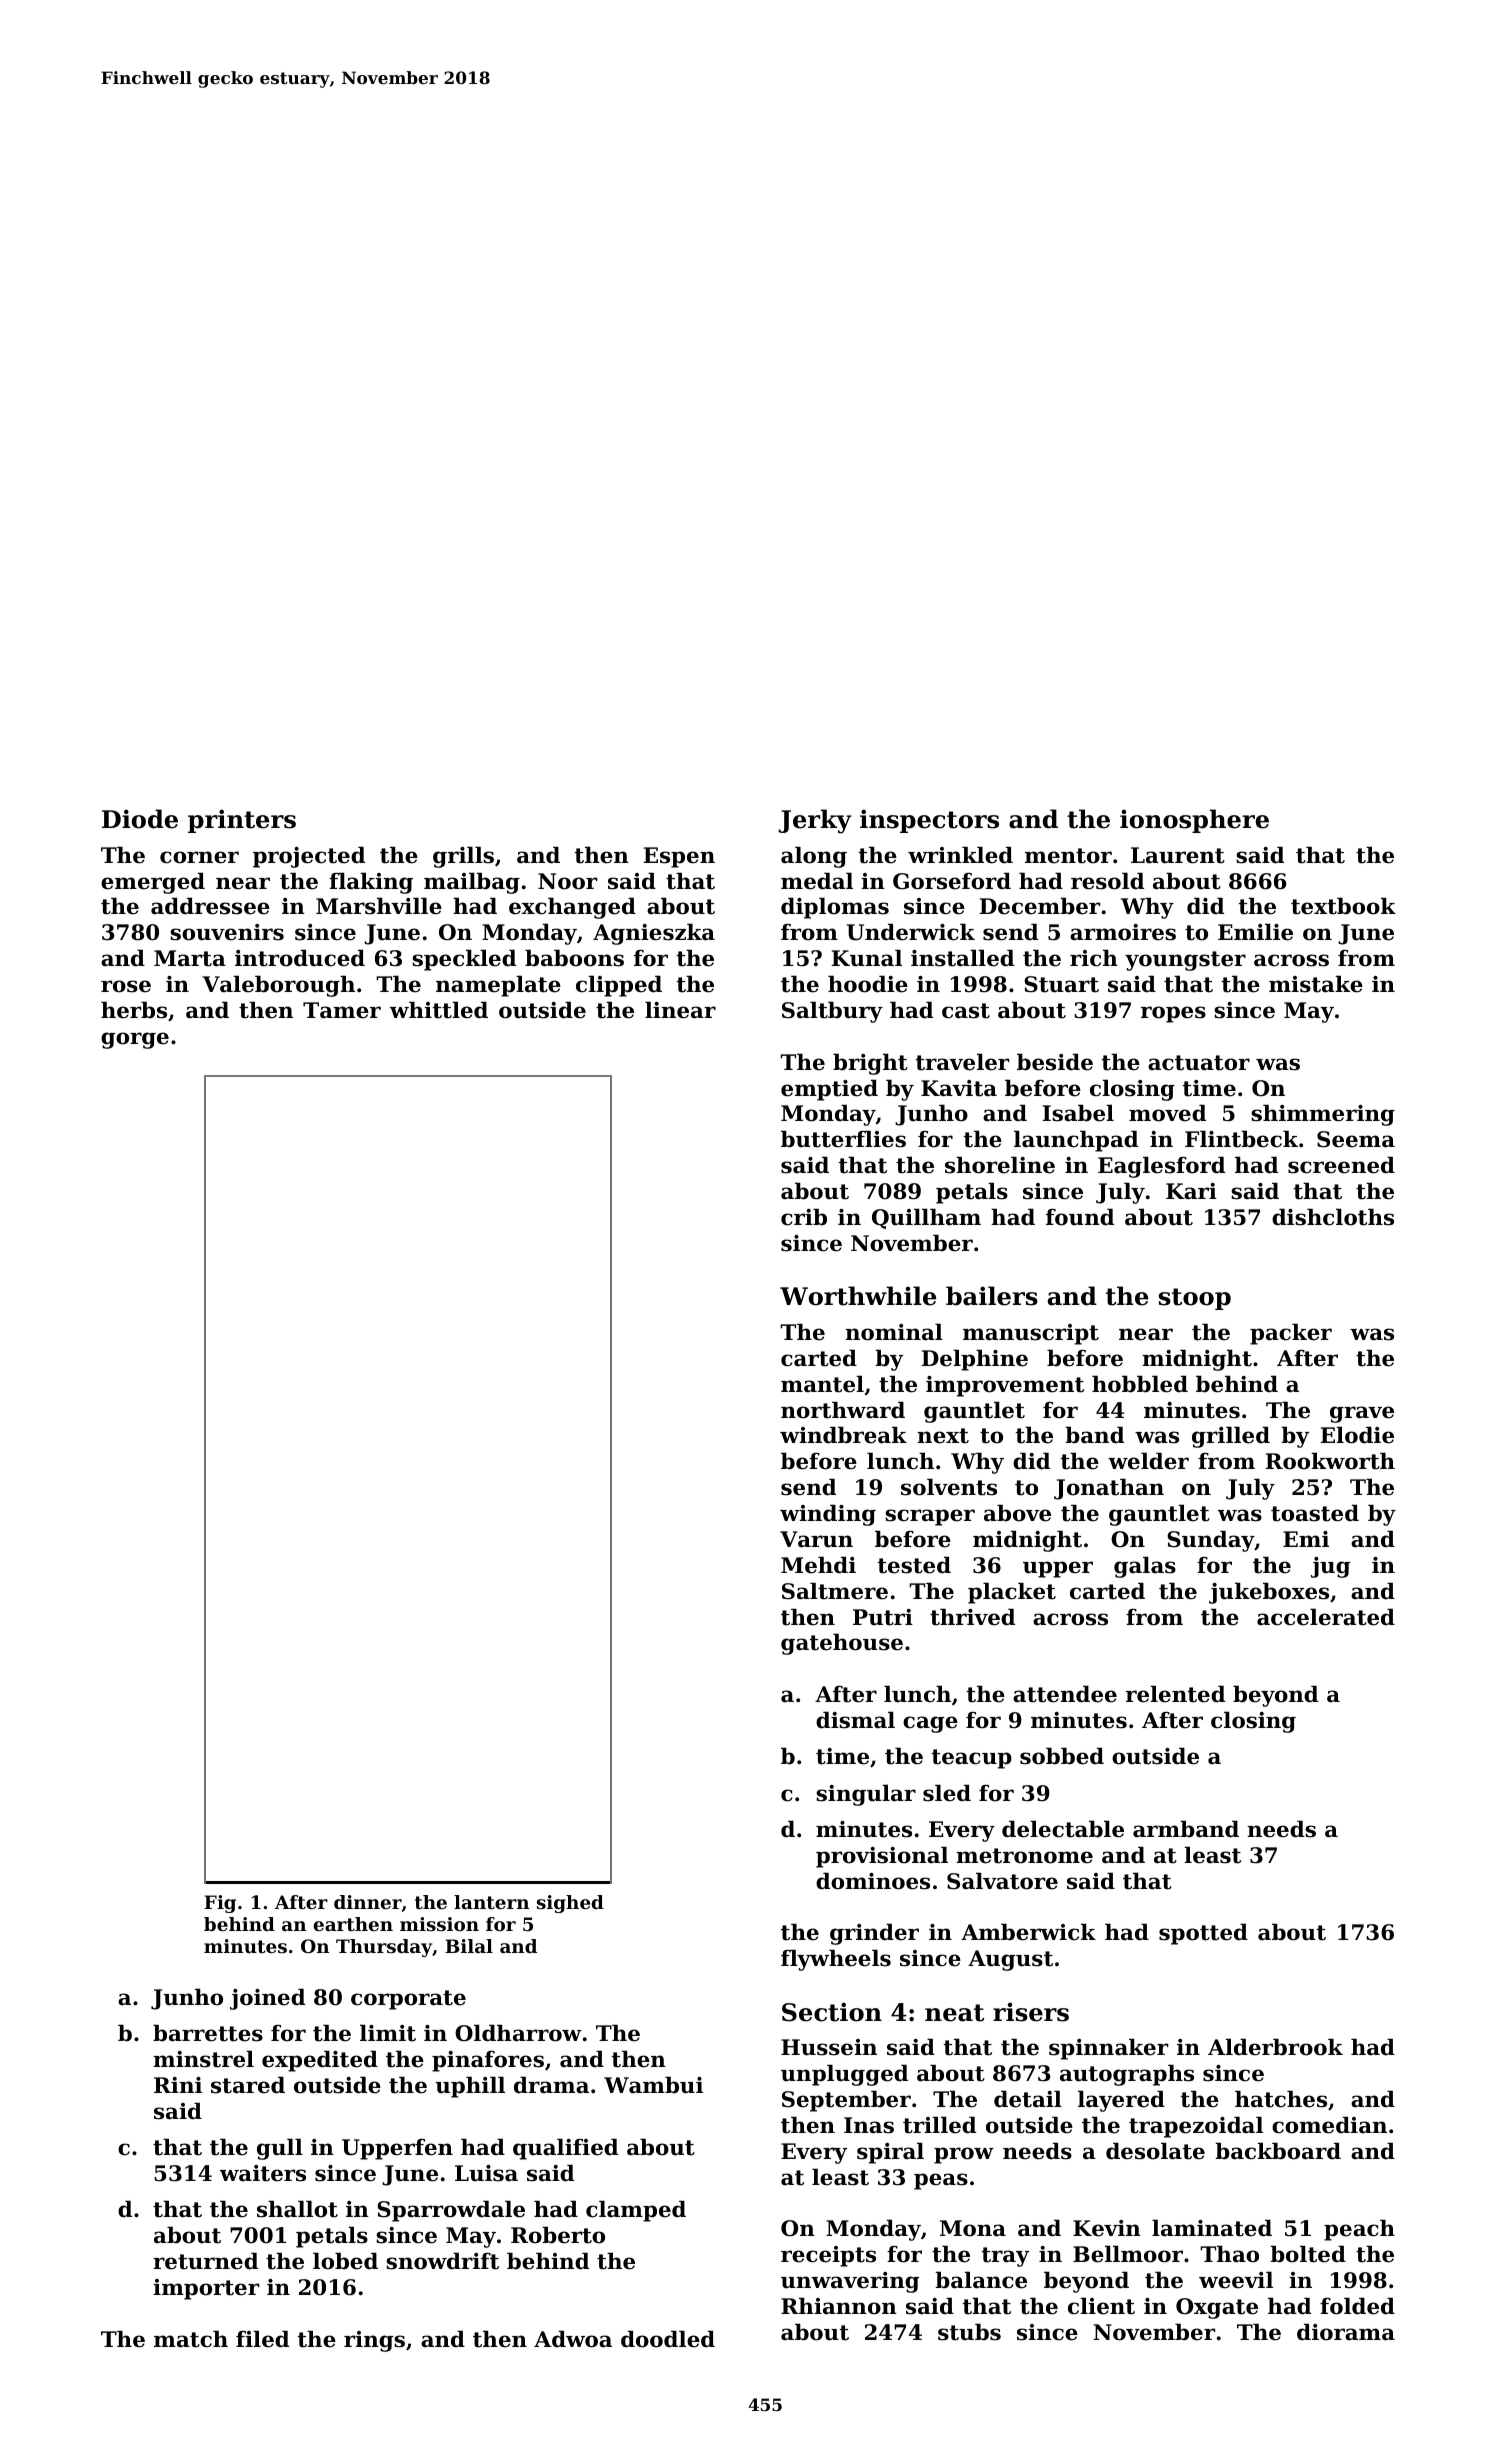  Describe the element at coordinates (668, 2339) in the document. I see `doodled` at that location.
